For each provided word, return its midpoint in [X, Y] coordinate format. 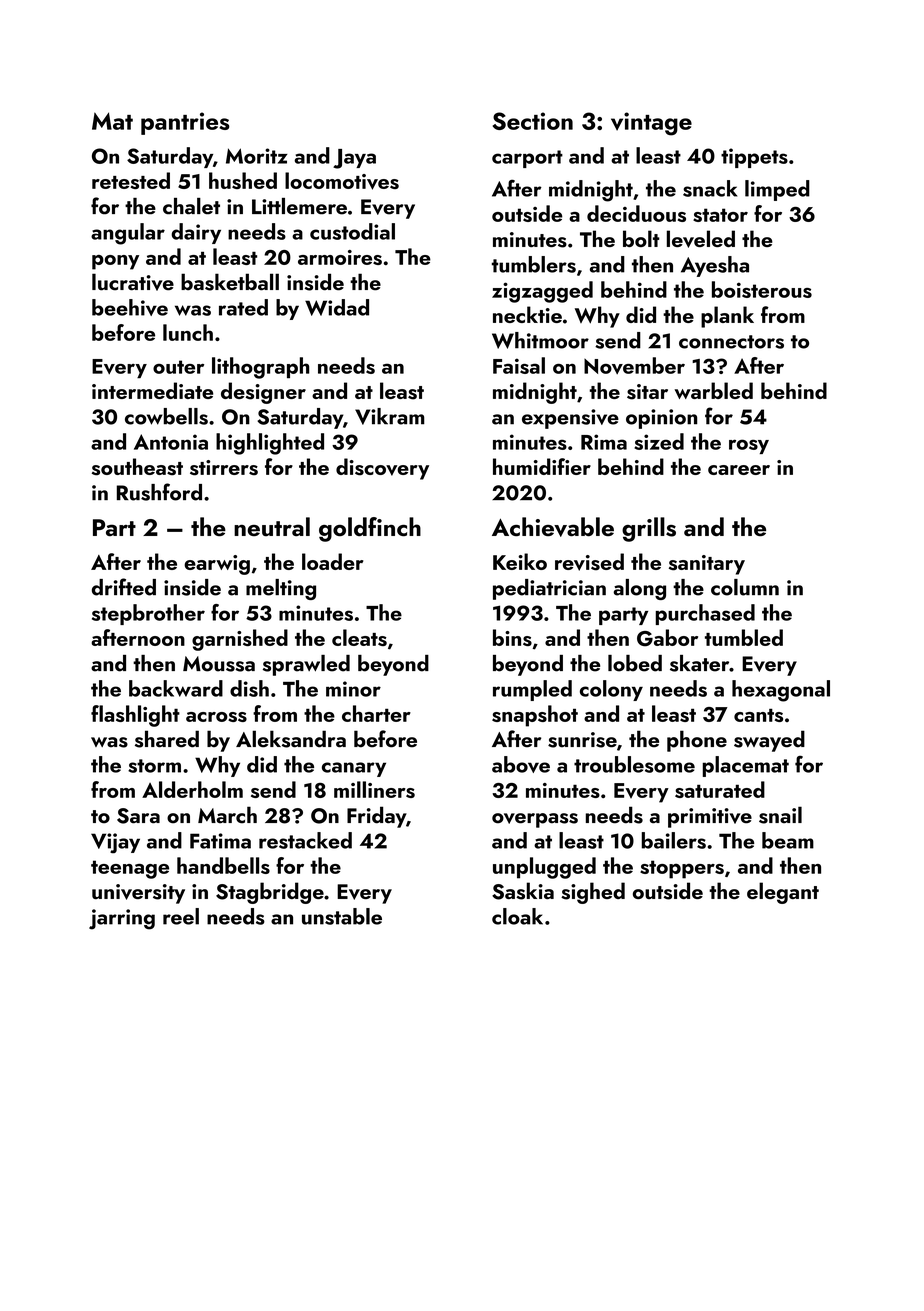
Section [533, 121]
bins [512, 637]
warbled [714, 390]
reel [181, 916]
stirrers [224, 468]
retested [131, 180]
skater [699, 663]
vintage [651, 124]
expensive [570, 419]
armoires [340, 257]
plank [727, 317]
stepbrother [148, 614]
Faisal [519, 365]
